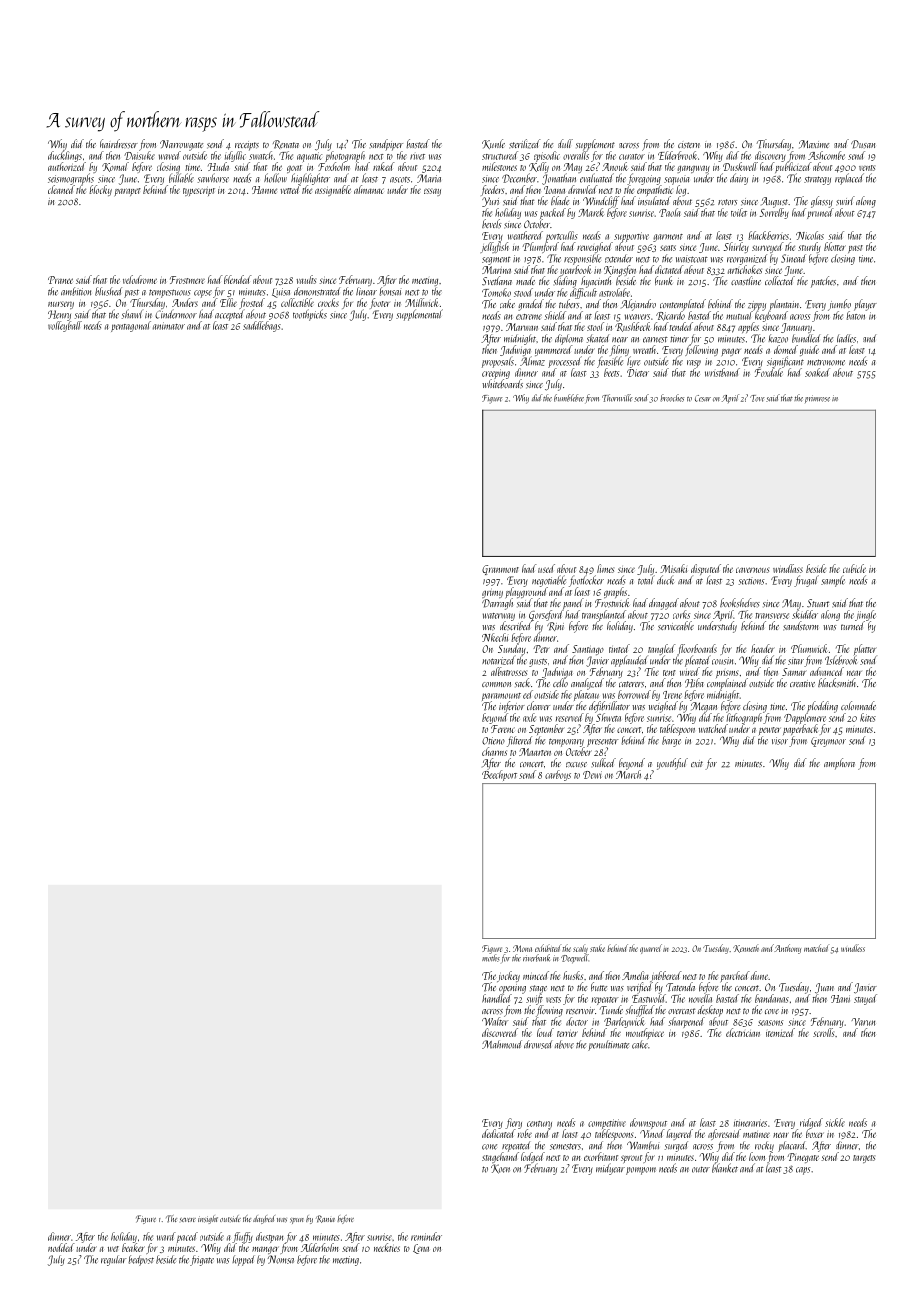  I want to click on severe, so click(188, 1220).
